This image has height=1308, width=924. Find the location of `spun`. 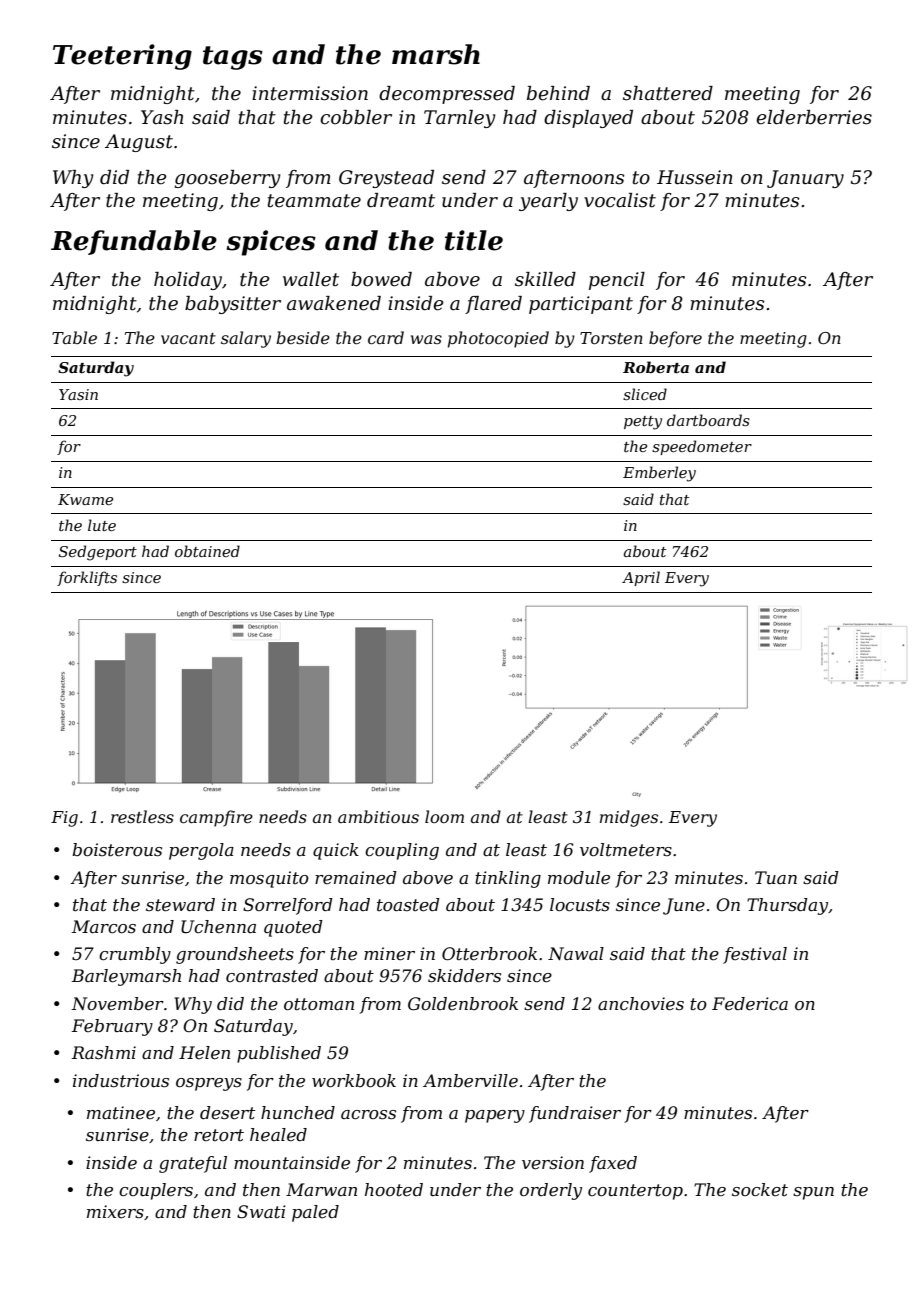

spun is located at coordinates (813, 1193).
